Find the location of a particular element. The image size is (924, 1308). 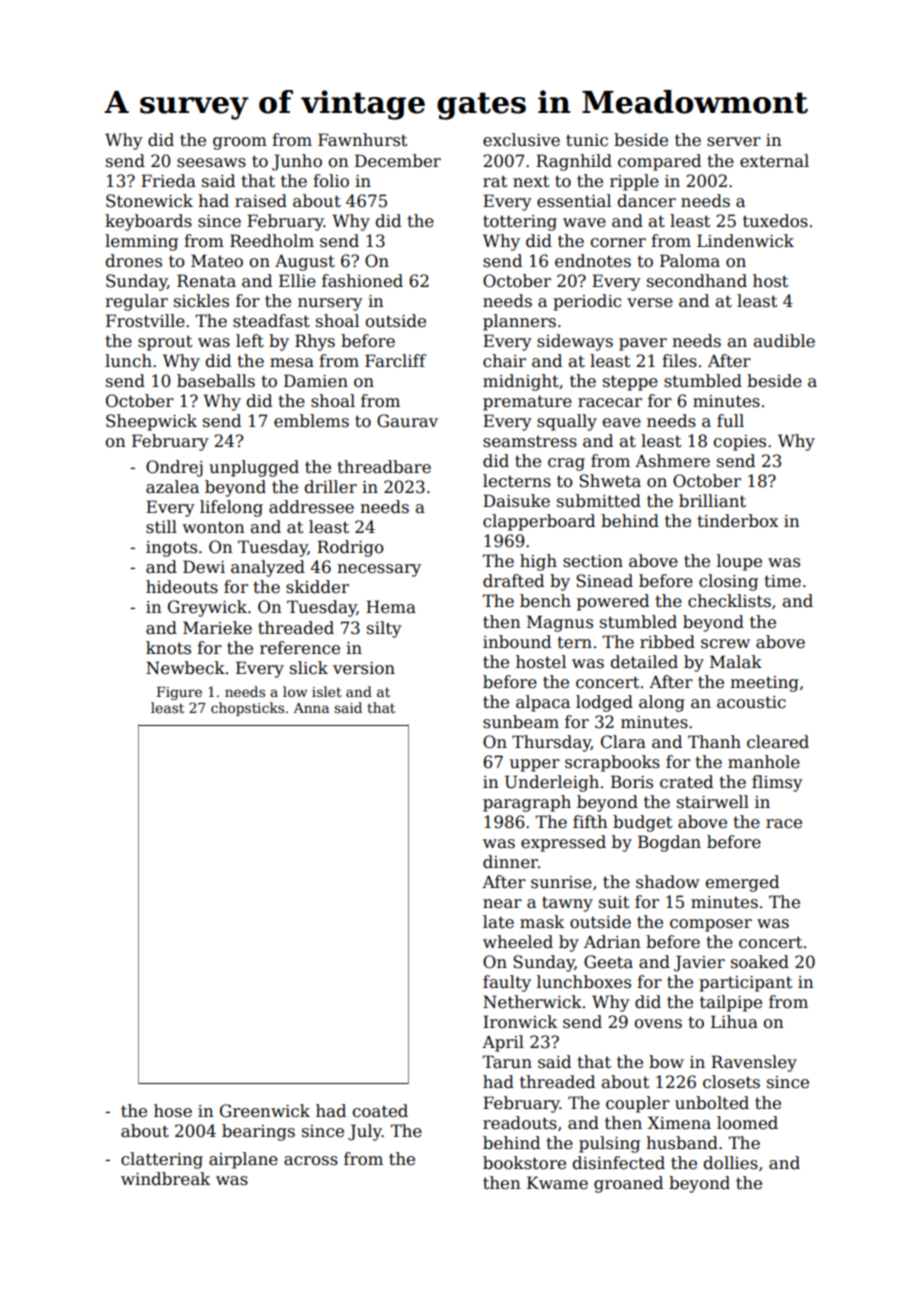

planners is located at coordinates (519, 322).
